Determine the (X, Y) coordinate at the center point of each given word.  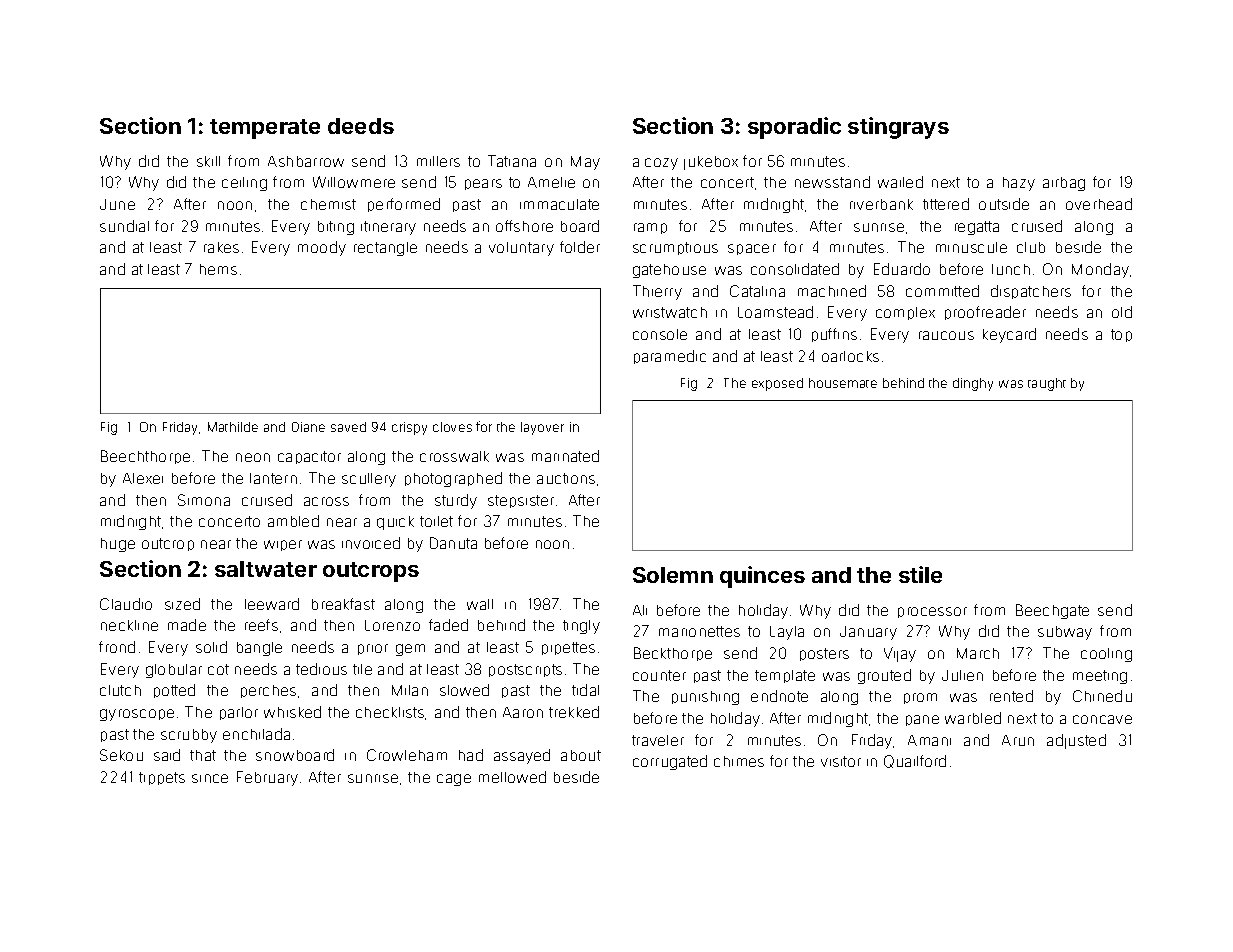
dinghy (973, 384)
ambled (293, 521)
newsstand (832, 182)
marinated (565, 456)
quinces (762, 577)
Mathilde (233, 427)
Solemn (673, 575)
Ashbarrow (306, 161)
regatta (977, 228)
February (267, 778)
